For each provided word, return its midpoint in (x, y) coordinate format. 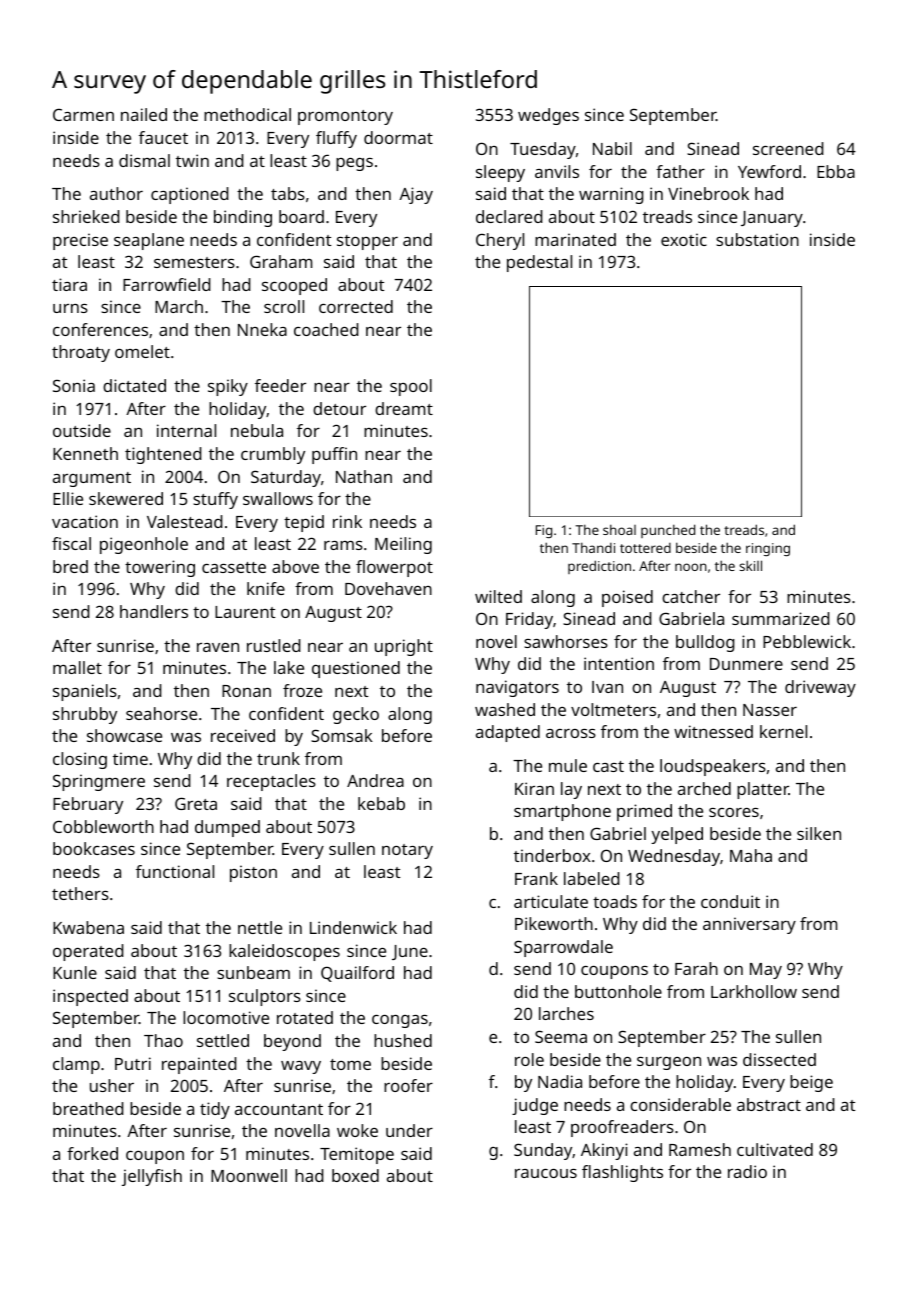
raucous (546, 1173)
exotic (684, 239)
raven (218, 647)
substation (757, 239)
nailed (144, 114)
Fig (544, 531)
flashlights (622, 1173)
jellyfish (152, 1177)
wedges (548, 116)
